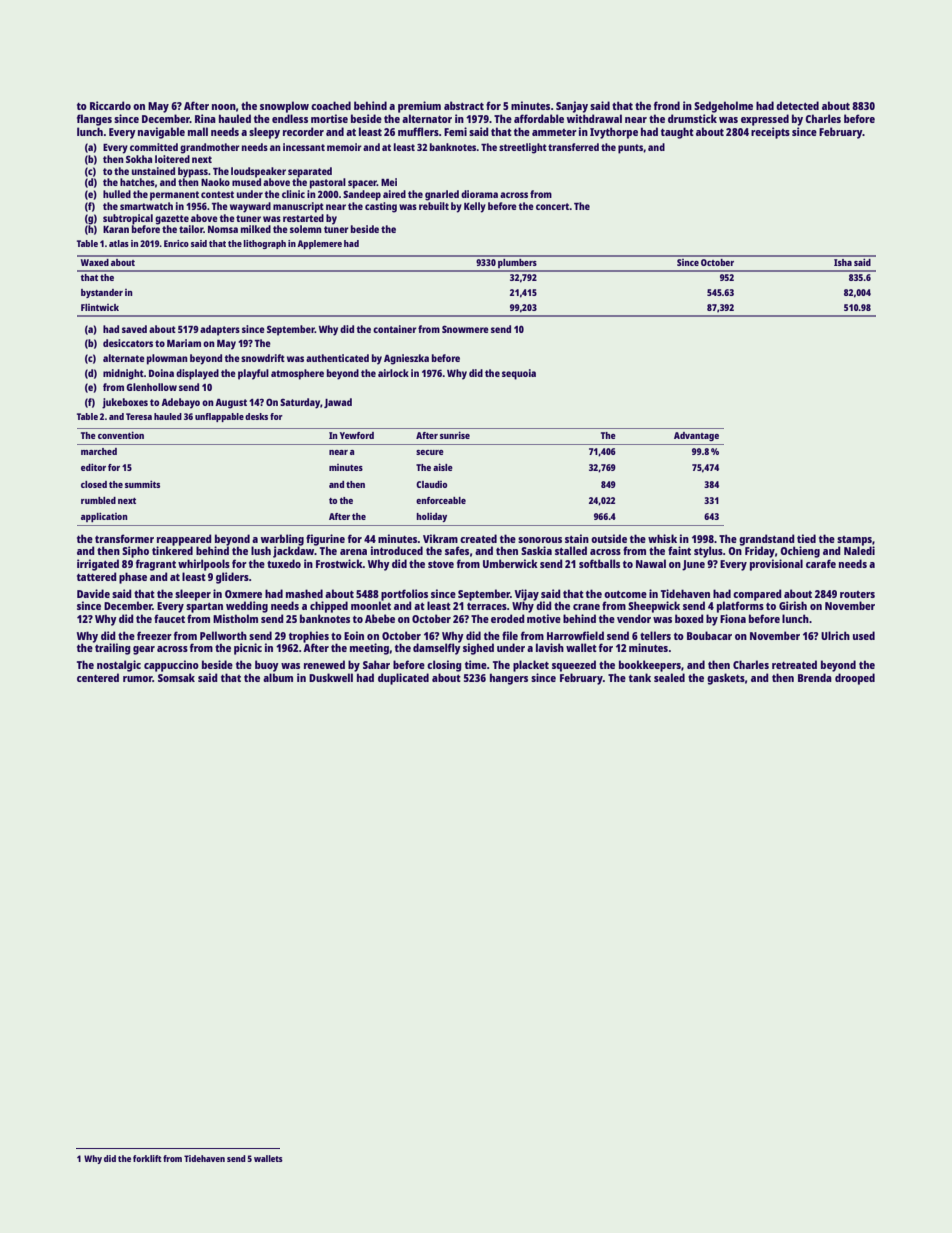 The width and height of the screenshot is (952, 1233). Describe the element at coordinates (151, 387) in the screenshot. I see `Glenhollow` at that location.
